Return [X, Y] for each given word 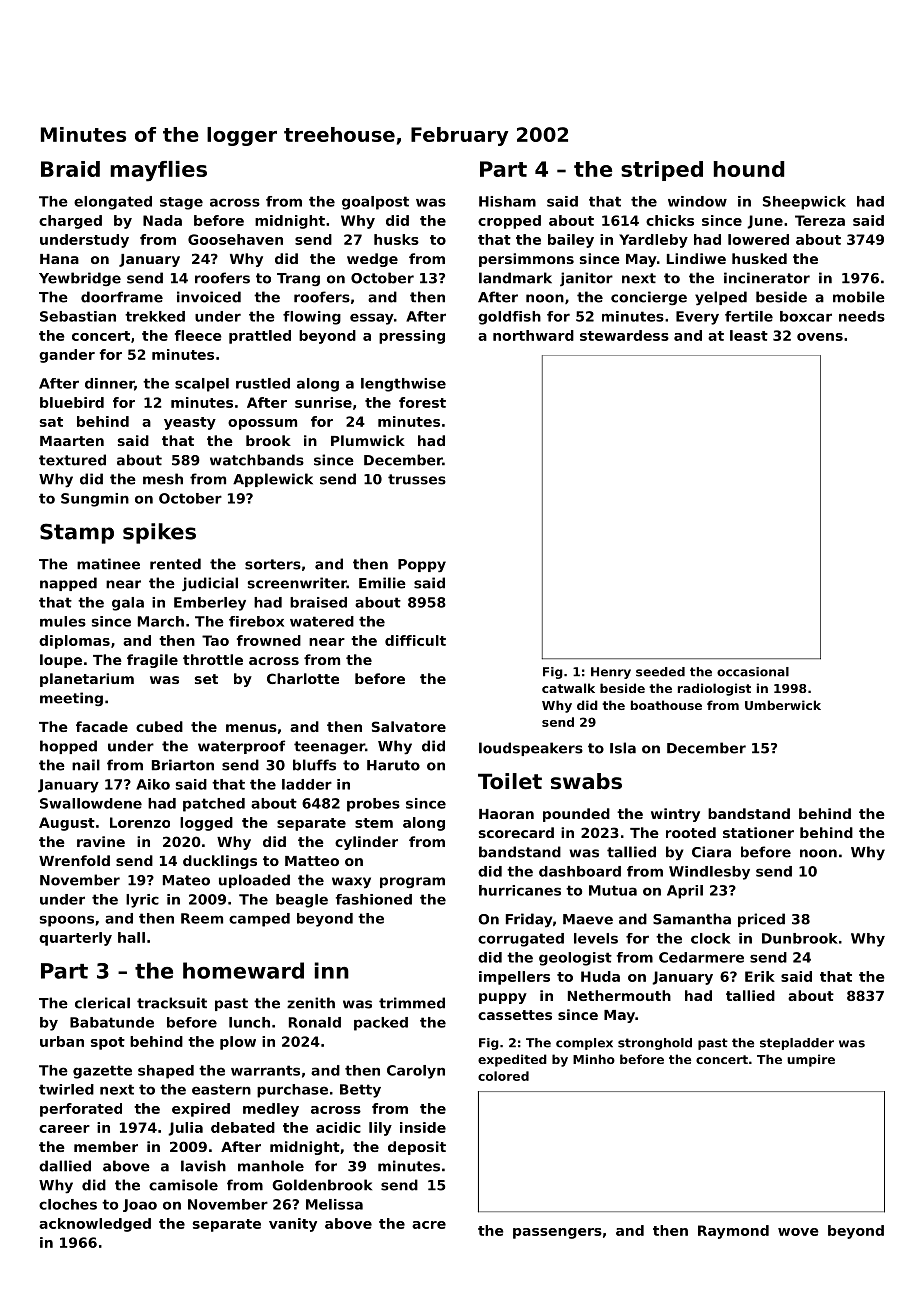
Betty [360, 1091]
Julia [185, 1129]
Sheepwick [804, 203]
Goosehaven [235, 239]
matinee [108, 564]
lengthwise [403, 385]
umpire [811, 1060]
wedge [372, 260]
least [749, 335]
